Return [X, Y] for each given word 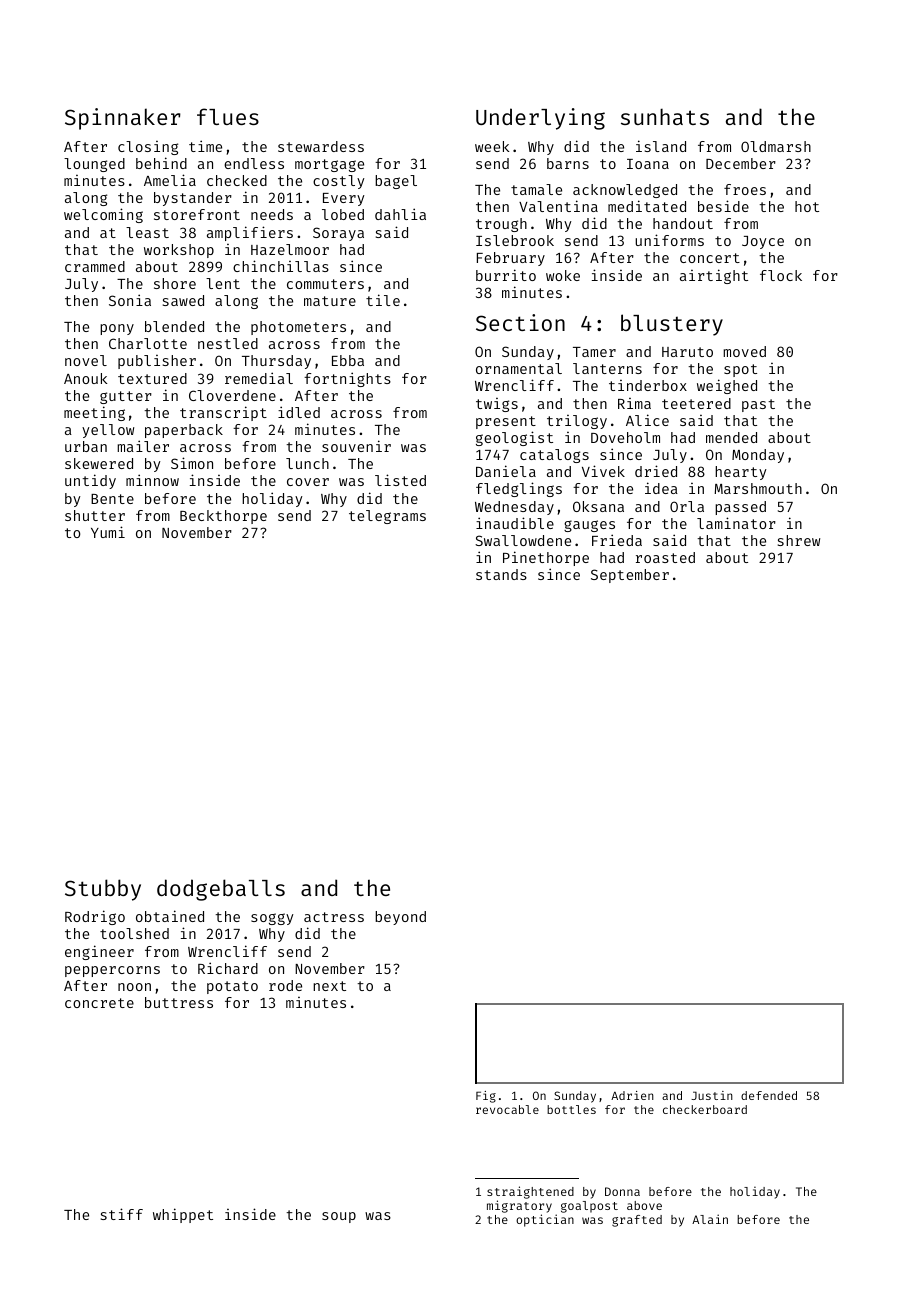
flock [781, 275]
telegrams [387, 517]
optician [545, 1220]
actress [334, 917]
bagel [396, 182]
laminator [736, 523]
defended [769, 1095]
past [758, 405]
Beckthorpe [223, 517]
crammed [95, 266]
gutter [126, 397]
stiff [122, 1214]
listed [400, 480]
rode [285, 985]
